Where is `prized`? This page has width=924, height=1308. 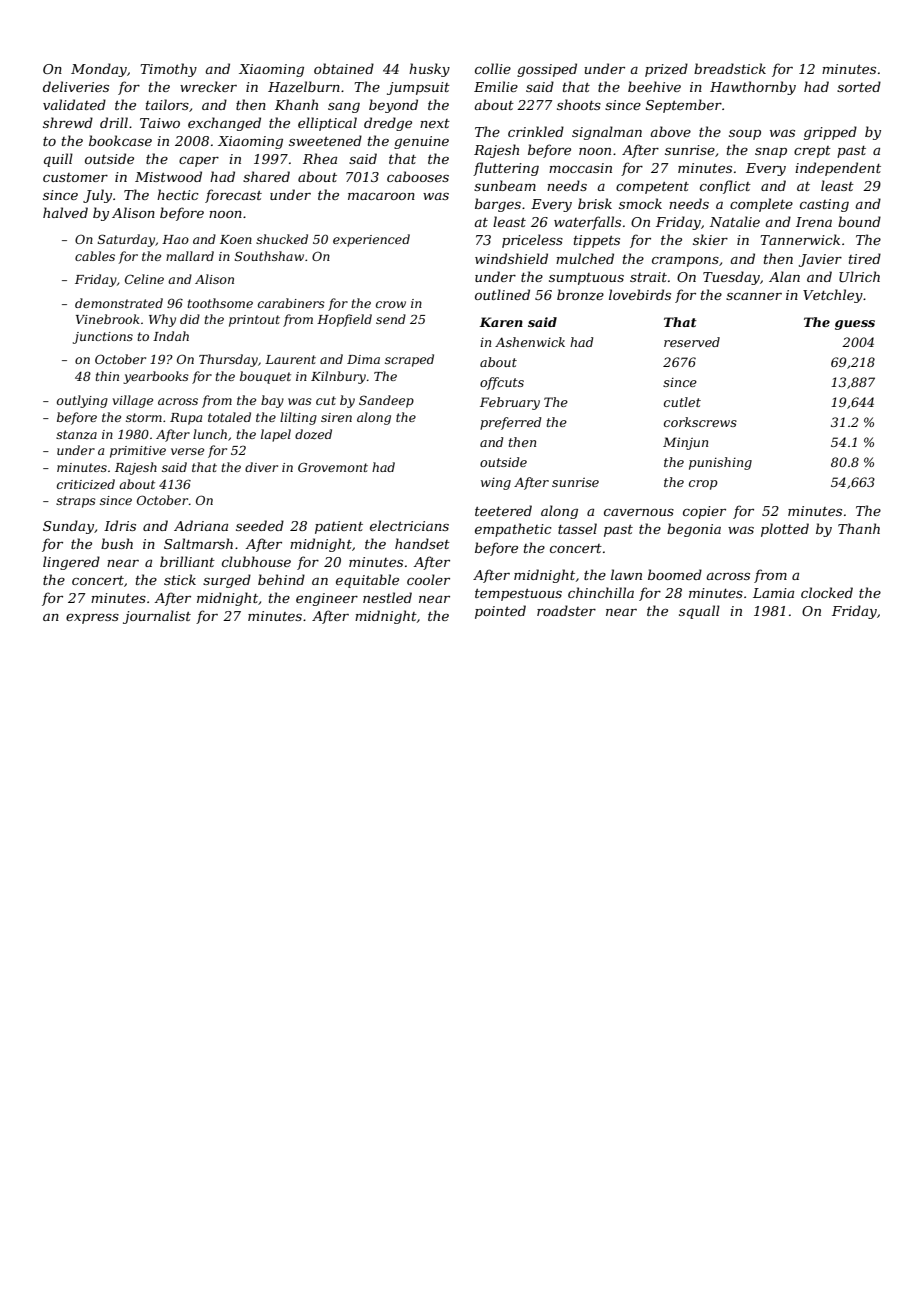 prized is located at coordinates (666, 70).
